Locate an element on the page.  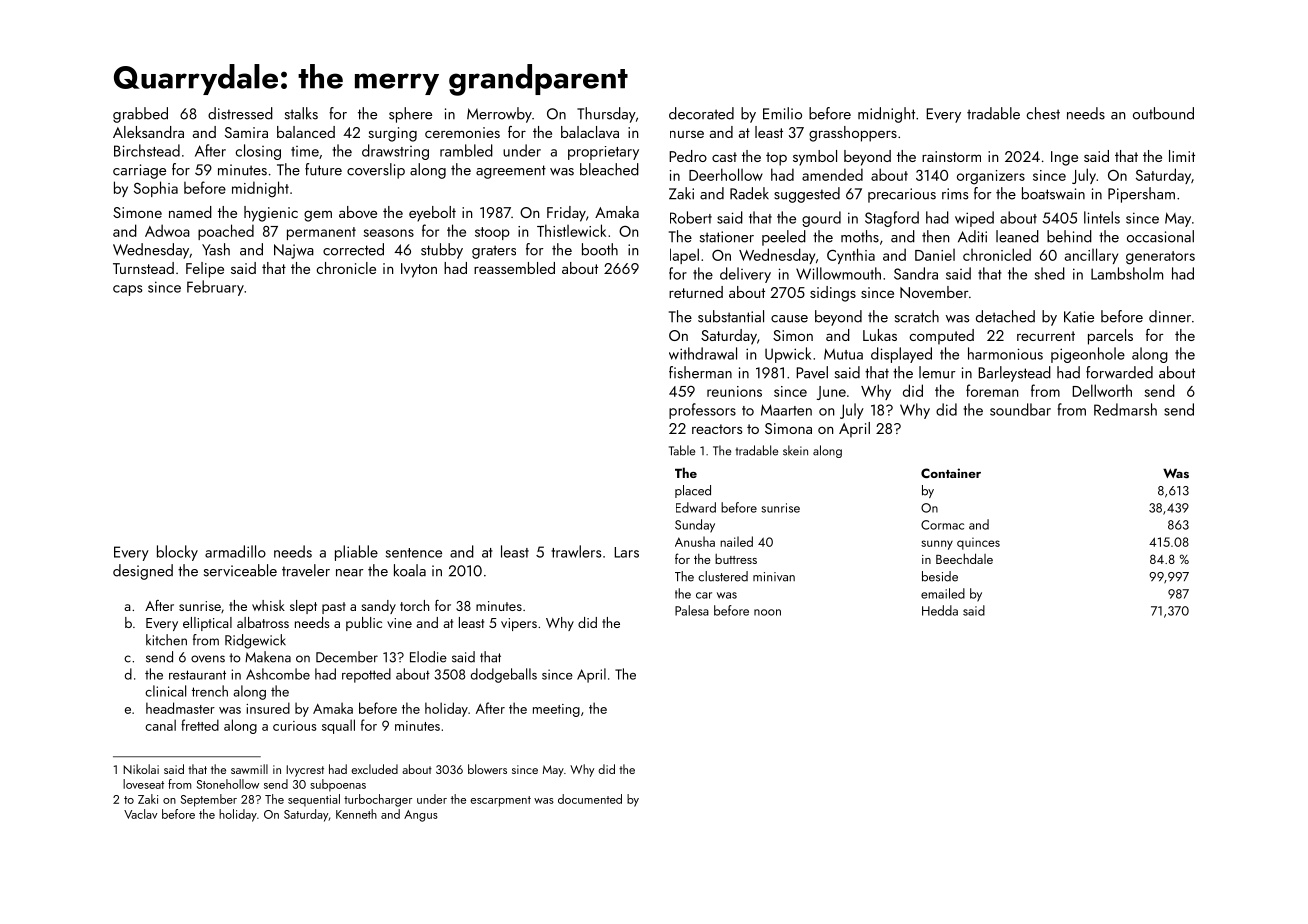
decorated is located at coordinates (701, 113).
